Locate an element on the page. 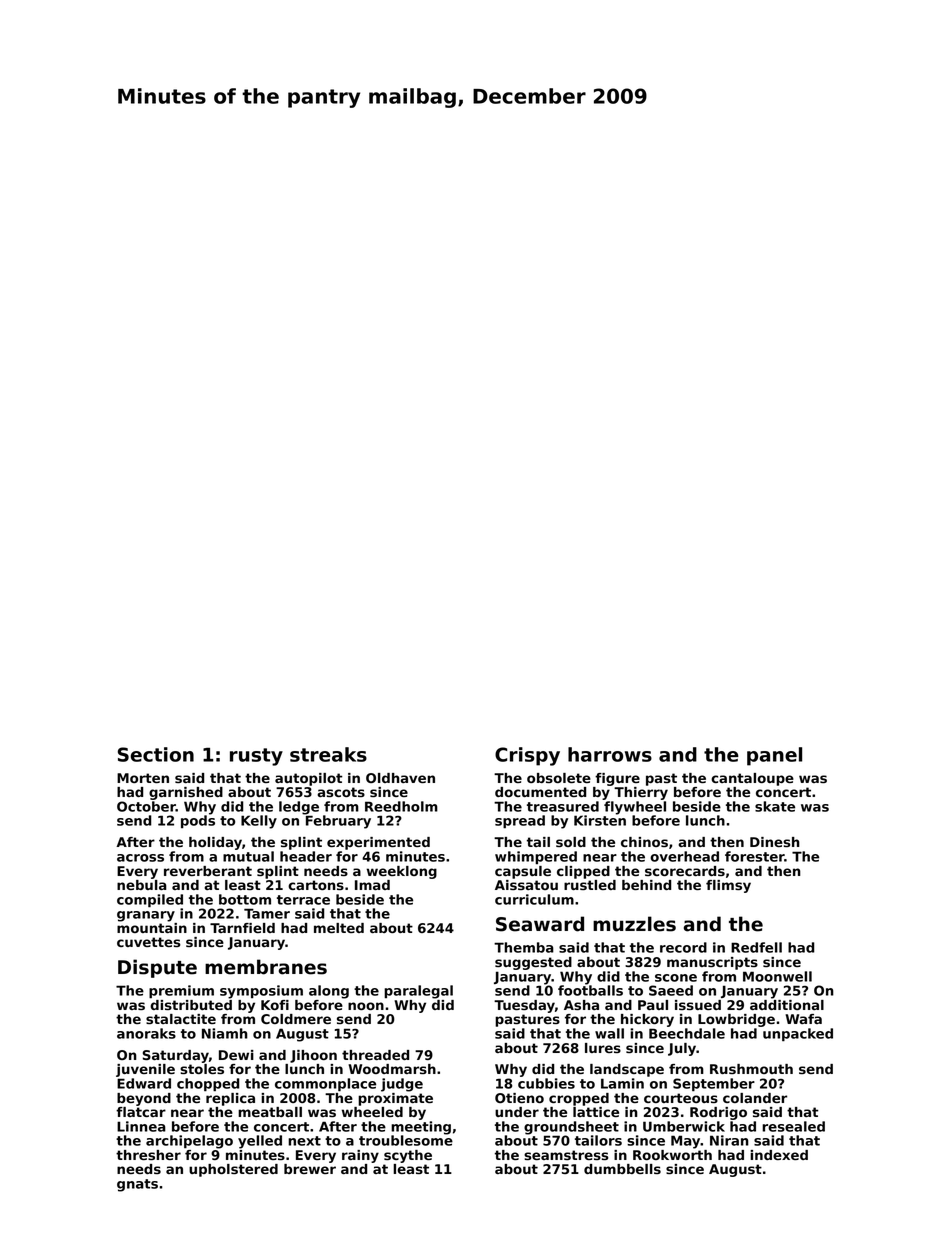 The image size is (952, 1233). Wafa is located at coordinates (803, 1019).
